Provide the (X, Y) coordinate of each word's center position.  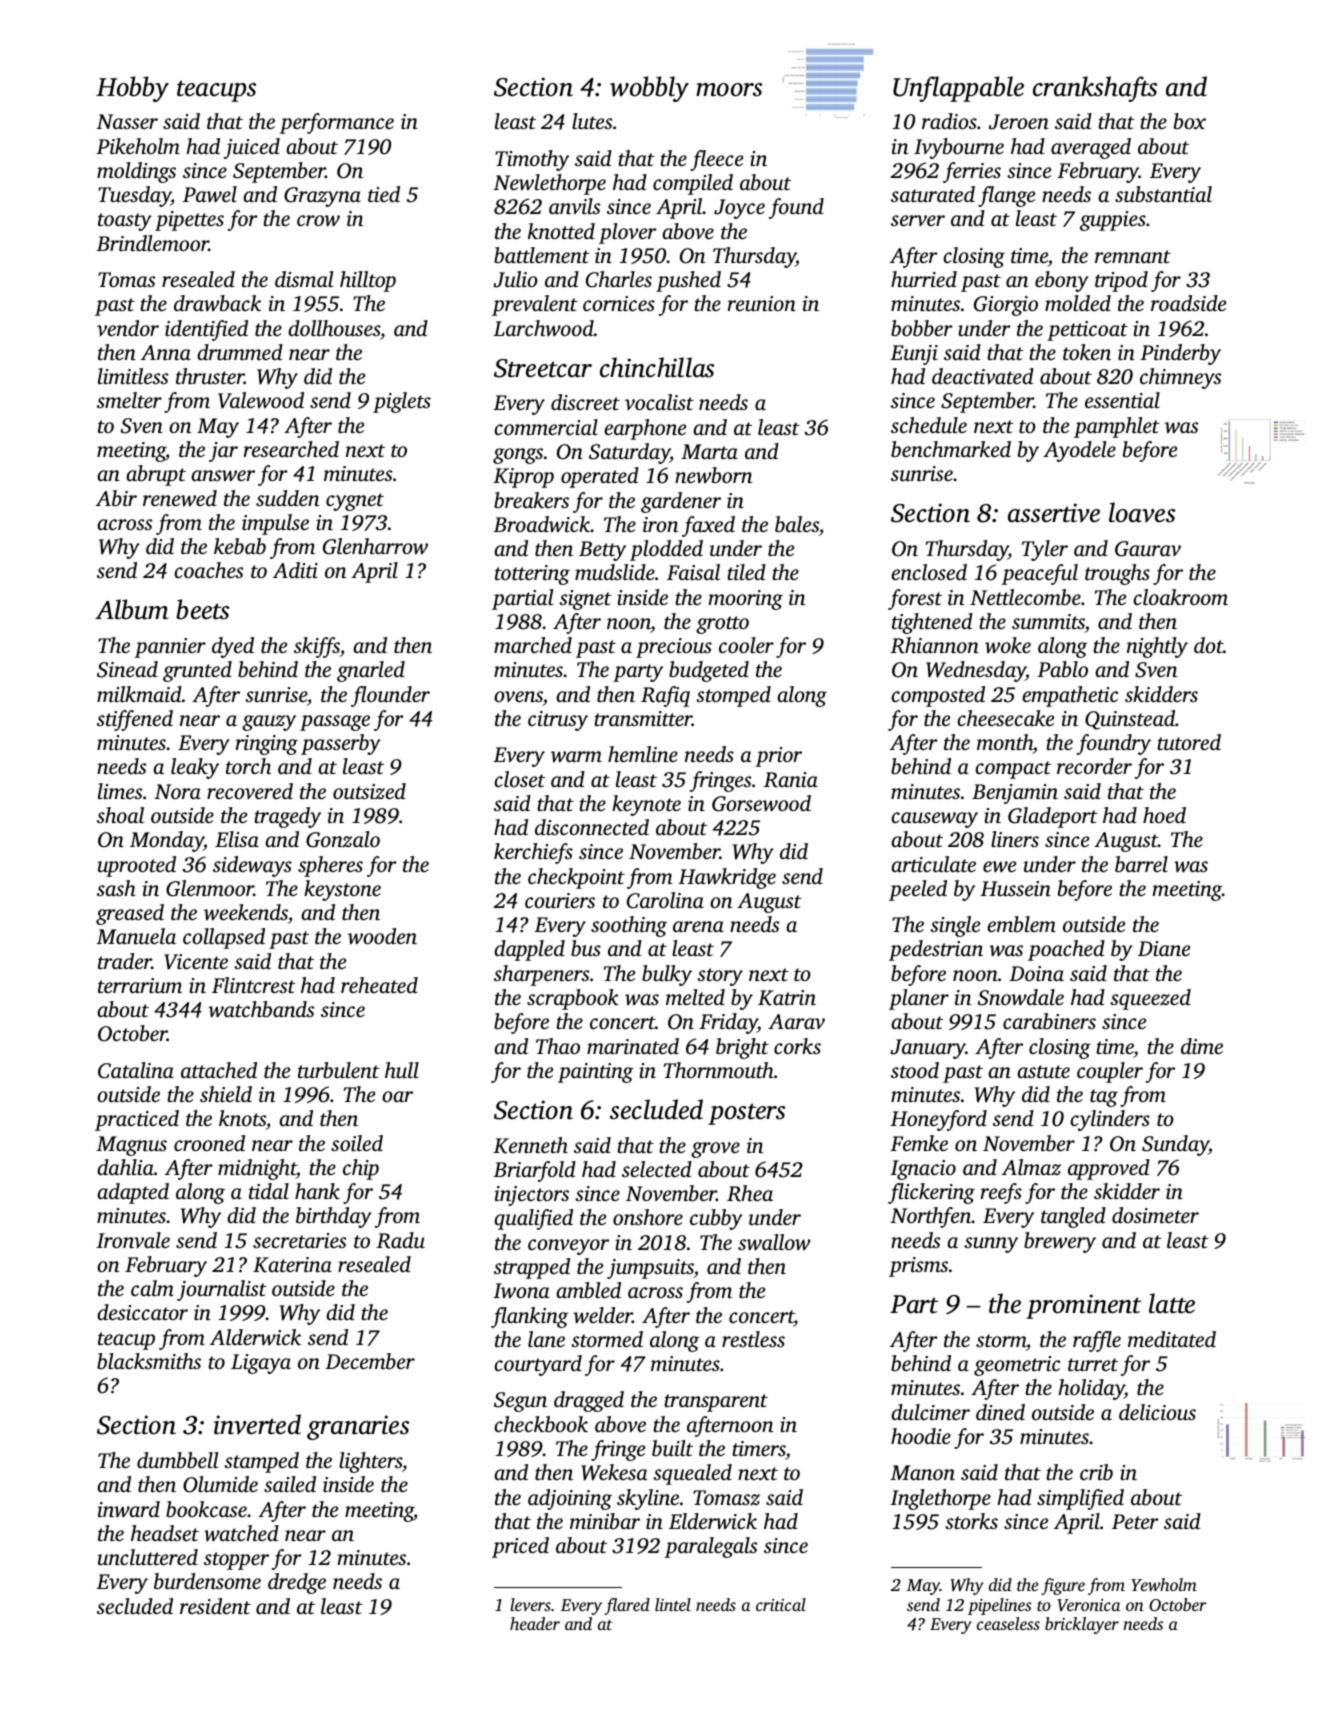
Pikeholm (138, 146)
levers (530, 1604)
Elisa (237, 839)
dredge (297, 1583)
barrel (1141, 864)
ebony (1062, 281)
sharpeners (541, 975)
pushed (688, 281)
